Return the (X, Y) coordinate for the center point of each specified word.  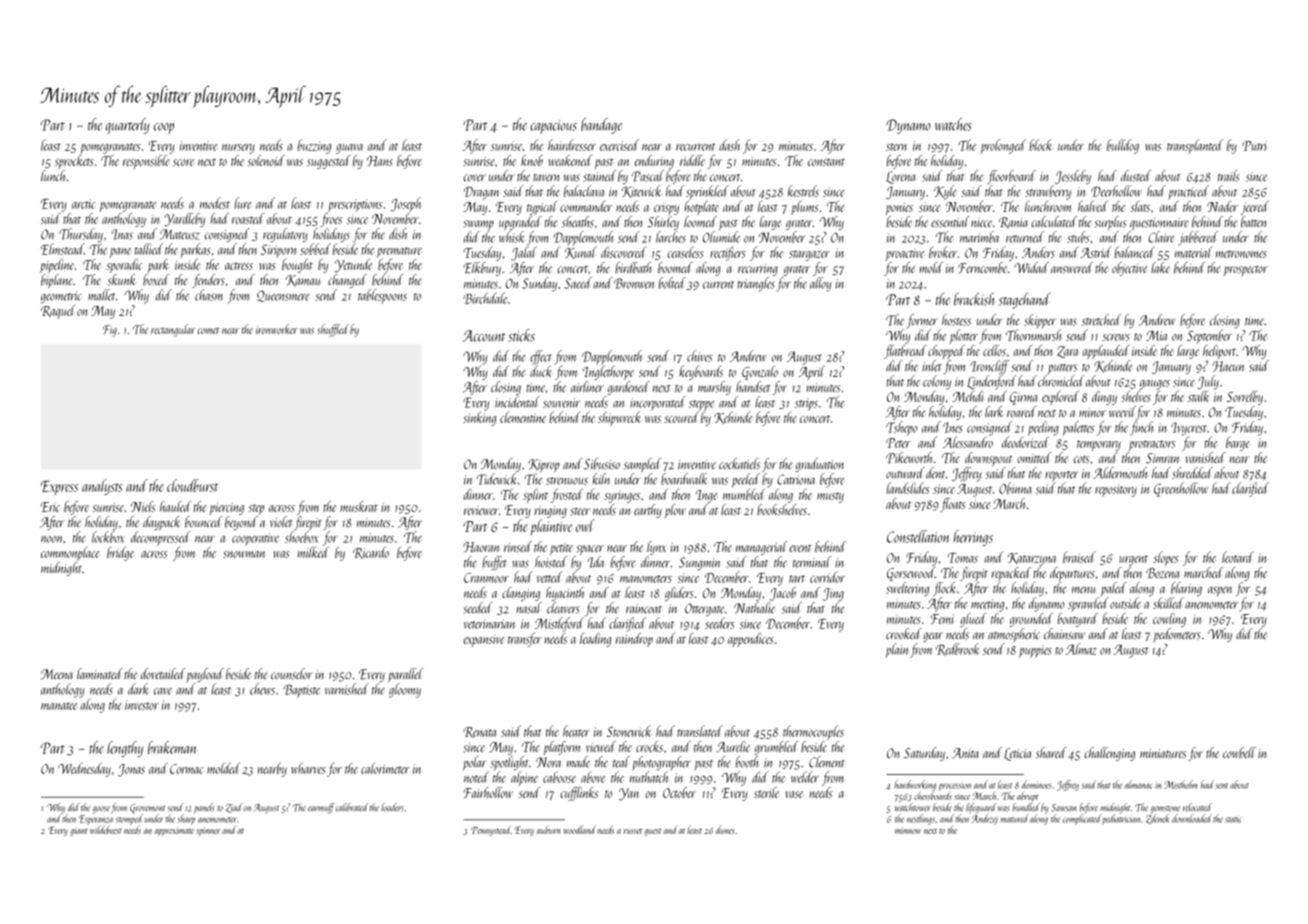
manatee (59, 706)
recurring (758, 270)
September (1209, 336)
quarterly (128, 126)
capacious (553, 127)
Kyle (945, 192)
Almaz (1081, 649)
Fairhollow (488, 792)
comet (208, 330)
